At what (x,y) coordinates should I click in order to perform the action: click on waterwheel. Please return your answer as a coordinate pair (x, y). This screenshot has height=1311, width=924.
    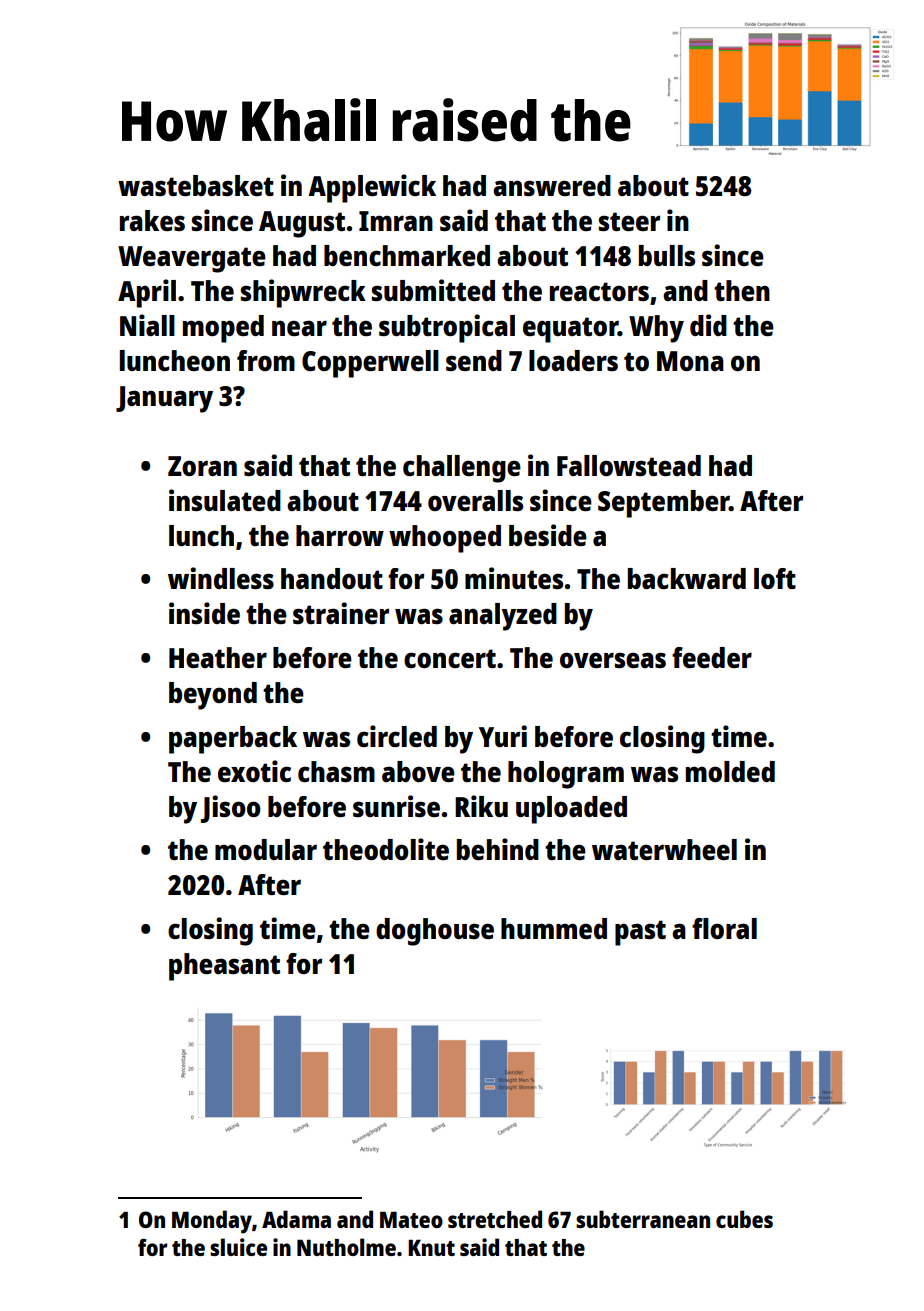
    Looking at the image, I should click on (664, 849).
